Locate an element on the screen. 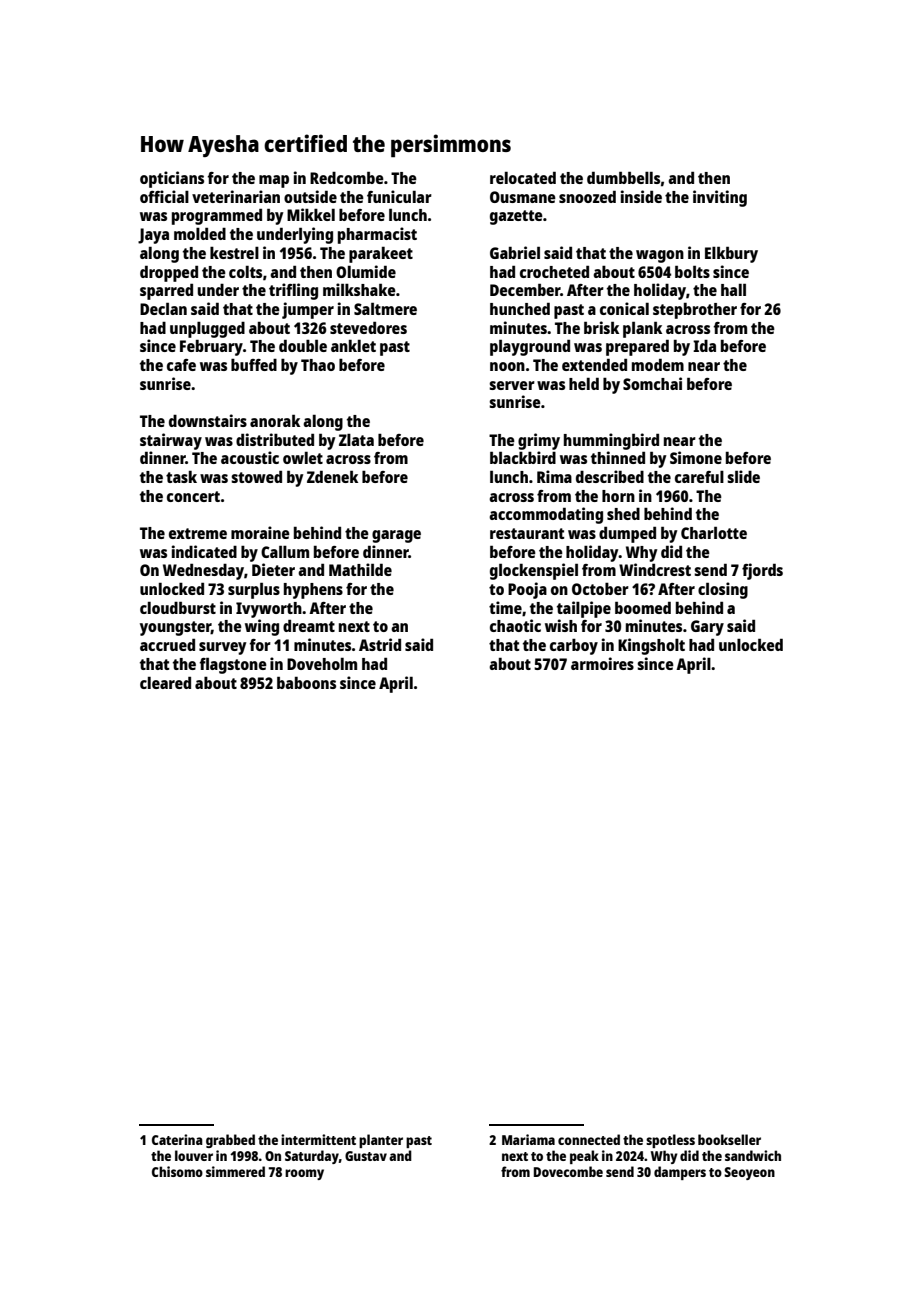 The image size is (924, 1311). louver is located at coordinates (194, 1155).
